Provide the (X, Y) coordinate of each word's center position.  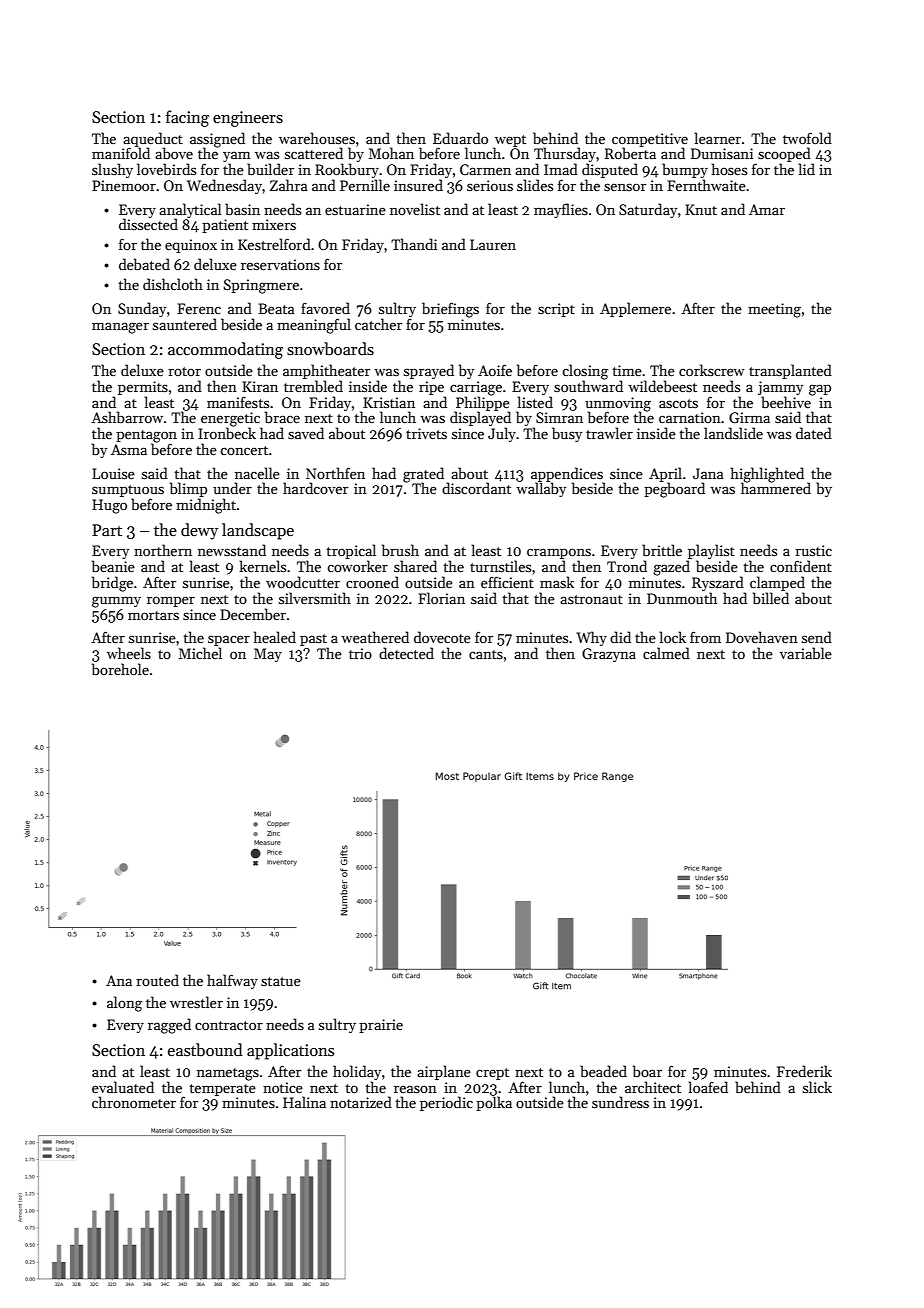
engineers (248, 119)
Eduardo (460, 138)
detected (406, 653)
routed (157, 980)
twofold (807, 138)
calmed (666, 653)
